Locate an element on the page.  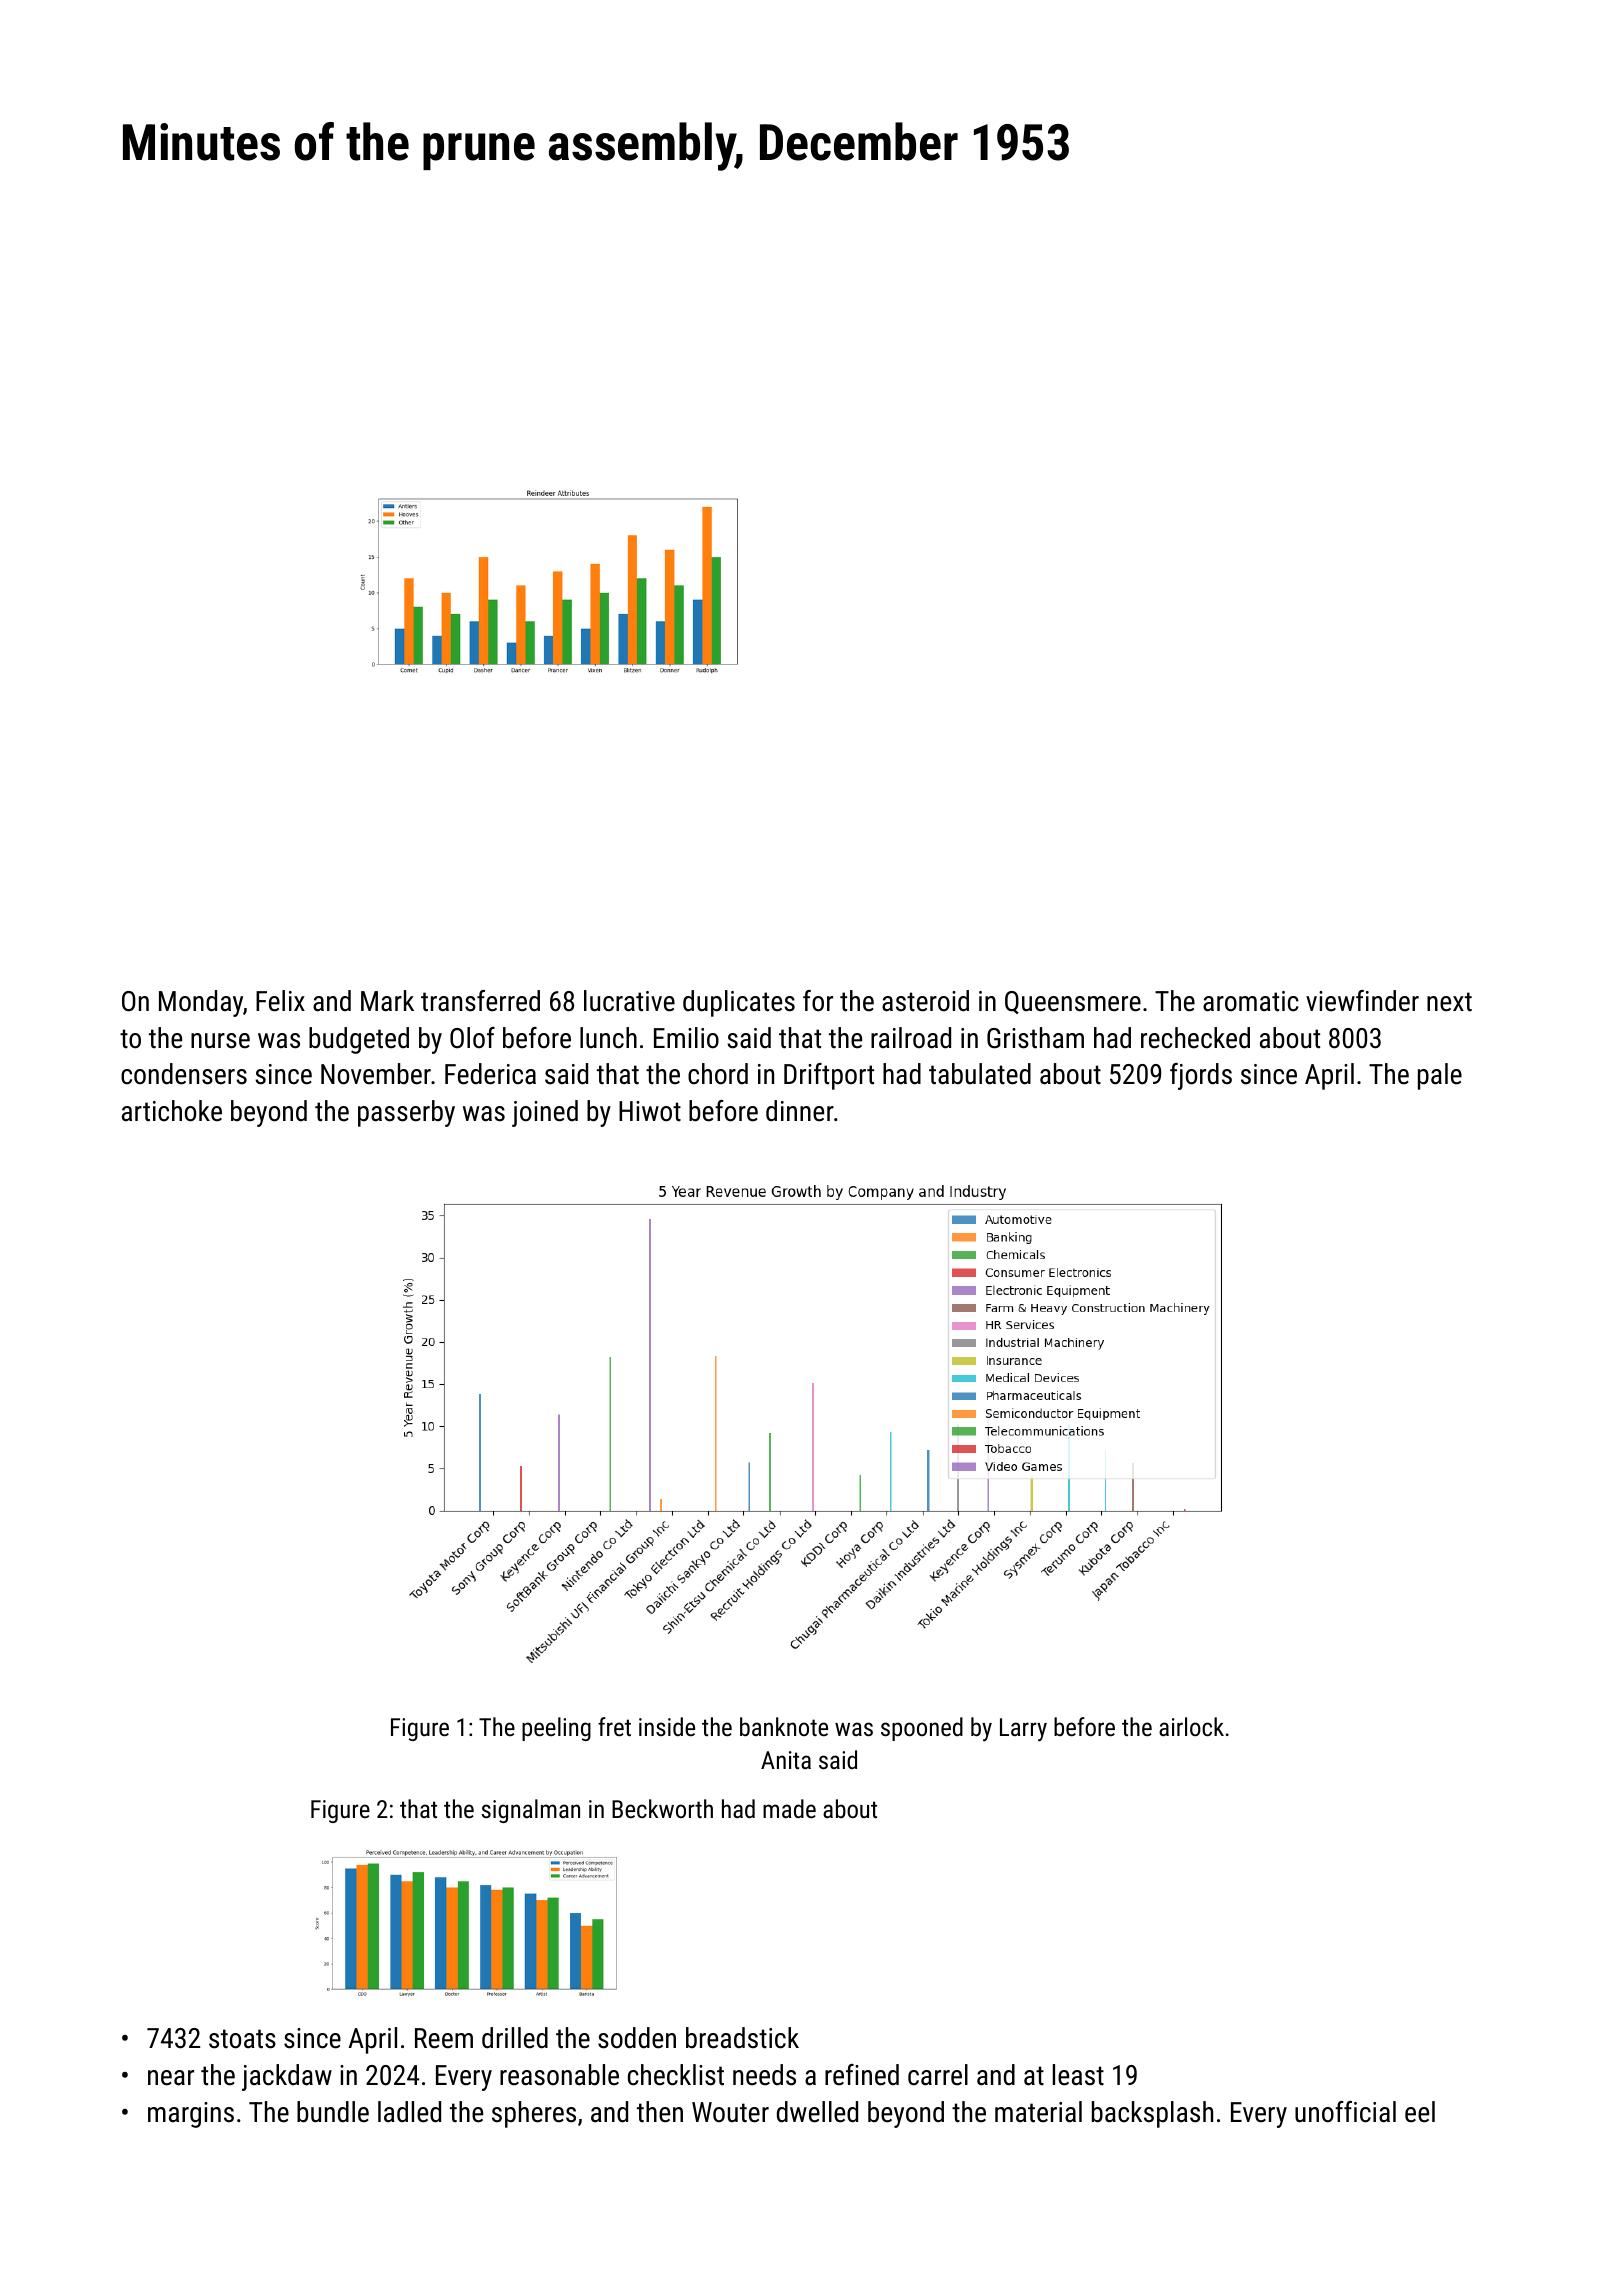
nurse is located at coordinates (220, 1041).
